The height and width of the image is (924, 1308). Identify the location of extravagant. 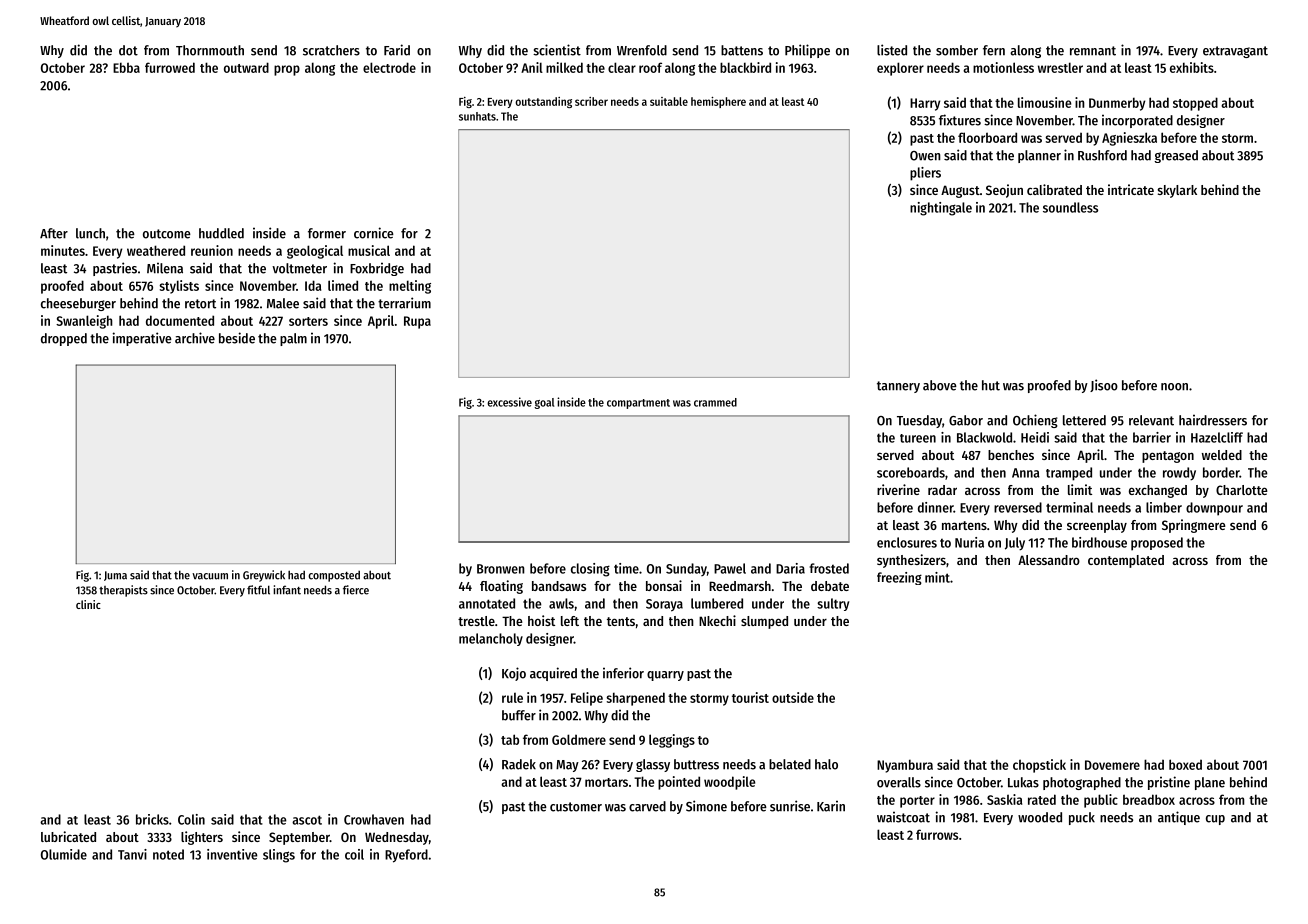
(1235, 52).
